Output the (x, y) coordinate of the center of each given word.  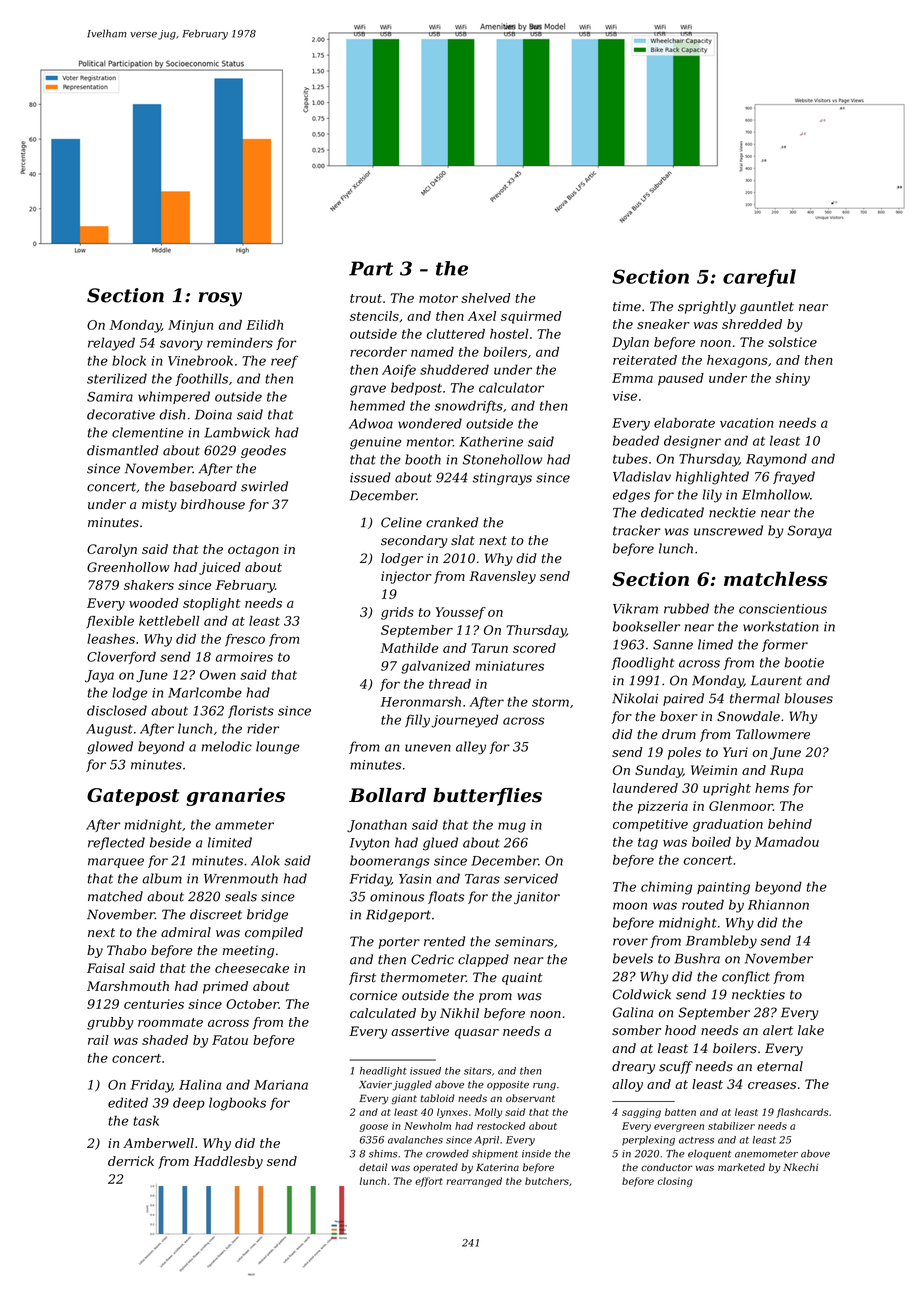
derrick (131, 1161)
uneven (428, 748)
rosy (220, 299)
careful (759, 278)
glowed (110, 747)
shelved (485, 298)
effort (429, 1182)
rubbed (686, 608)
